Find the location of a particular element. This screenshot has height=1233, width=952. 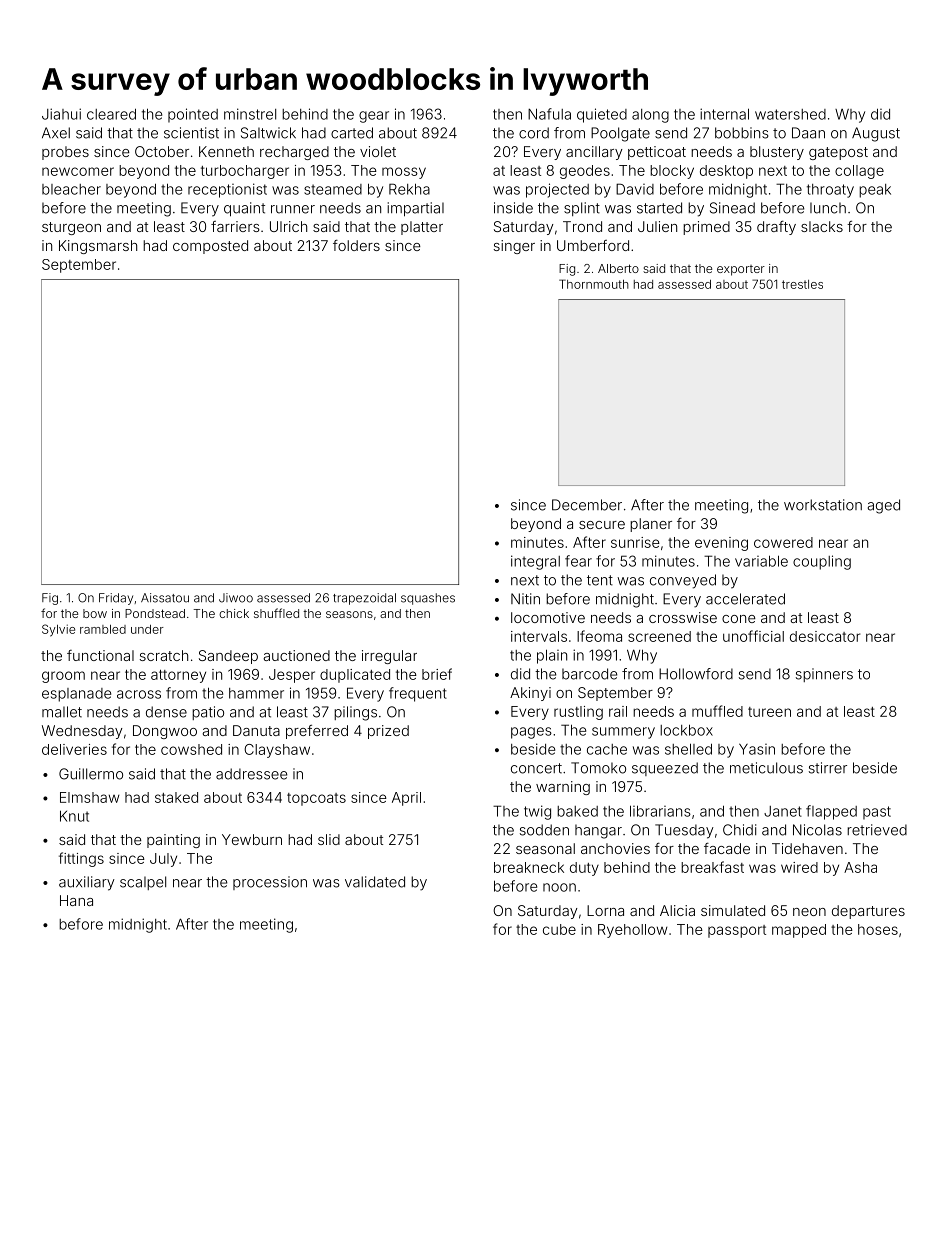

watershed is located at coordinates (790, 114).
